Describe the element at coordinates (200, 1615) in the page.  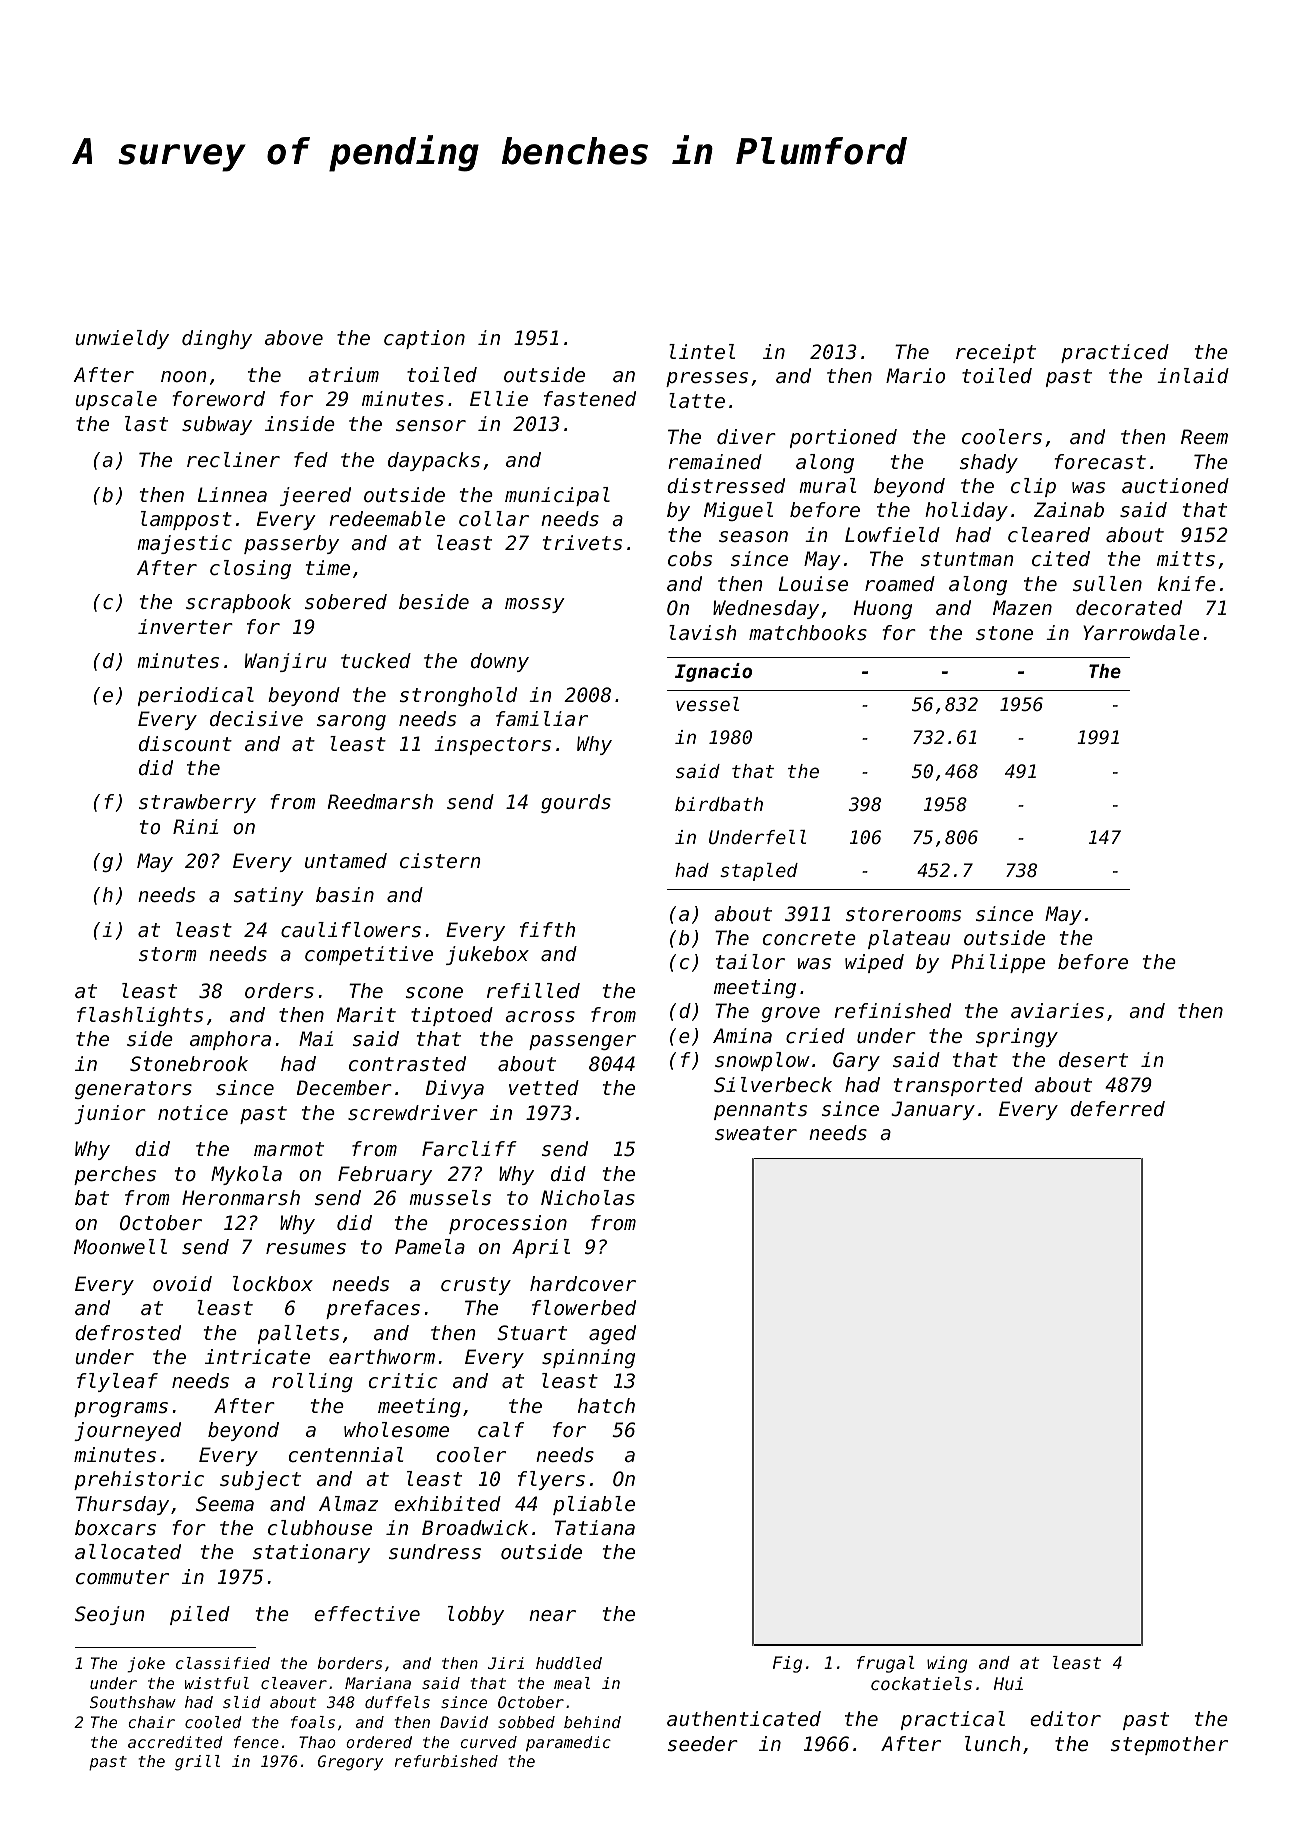
I see `piled` at that location.
